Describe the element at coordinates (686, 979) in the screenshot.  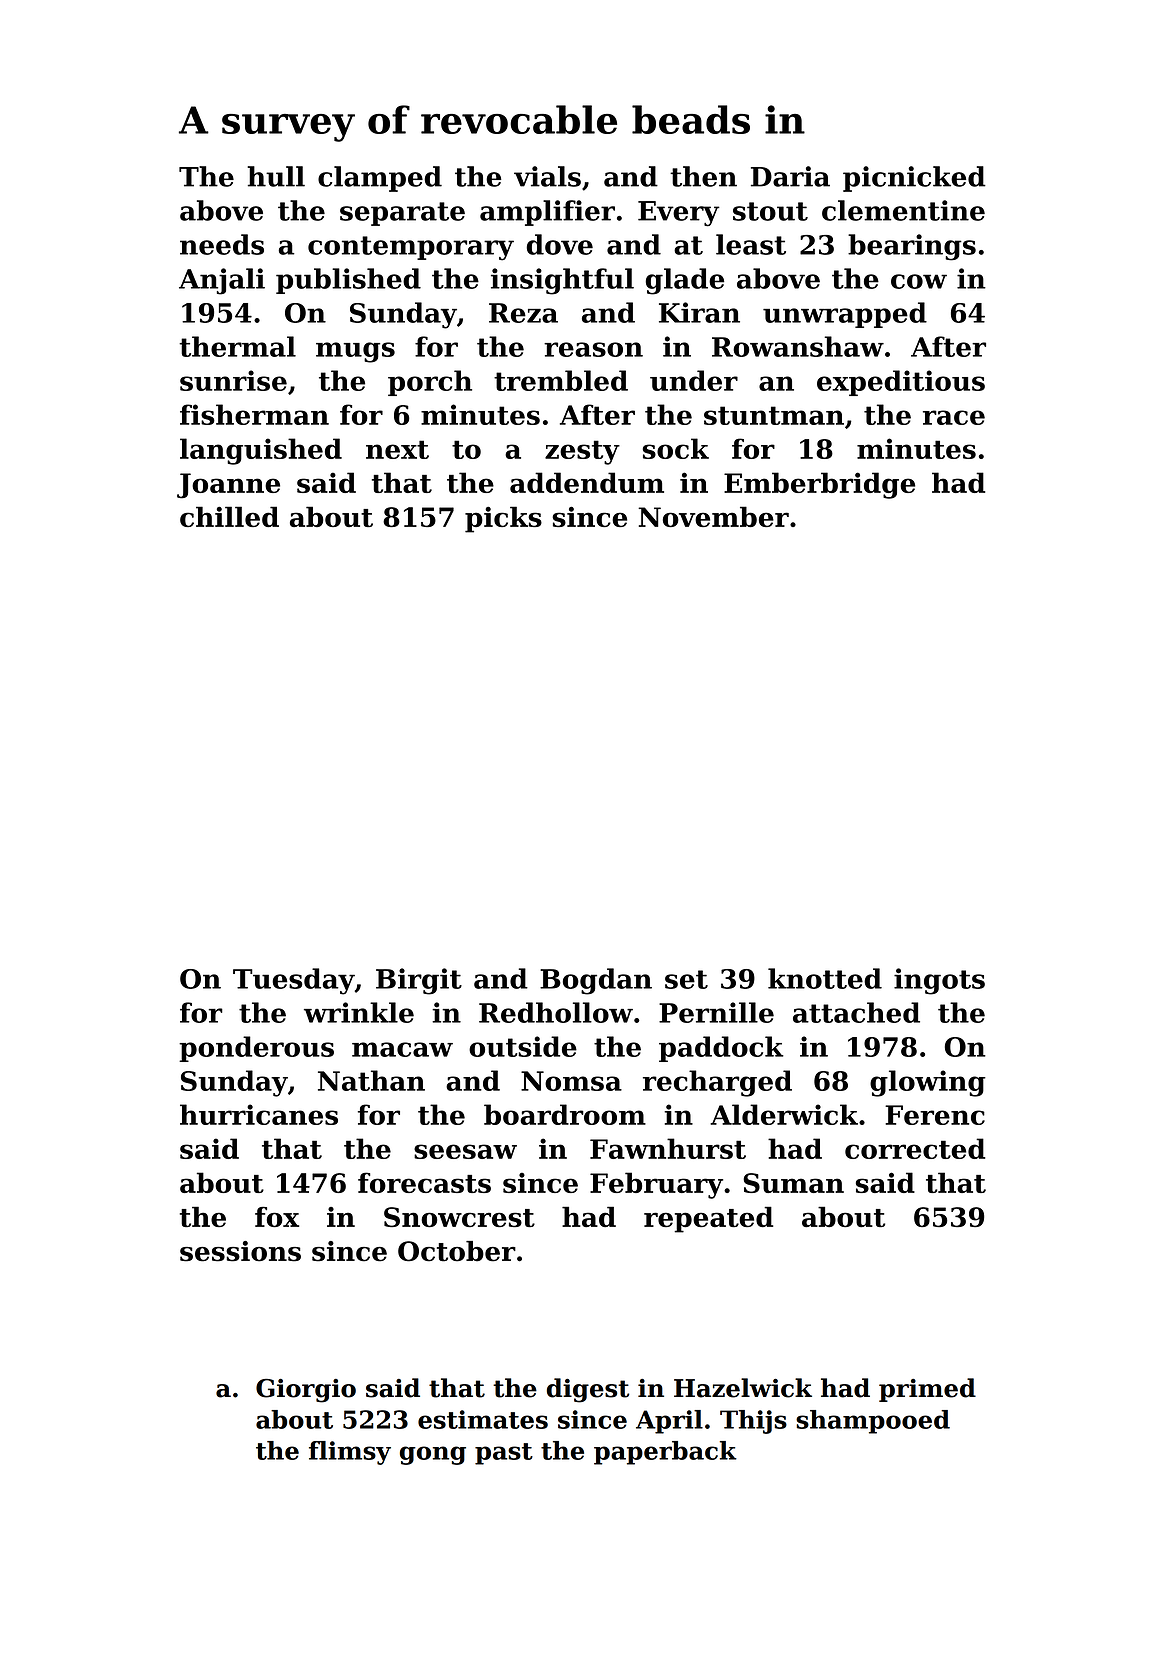
I see `set` at that location.
